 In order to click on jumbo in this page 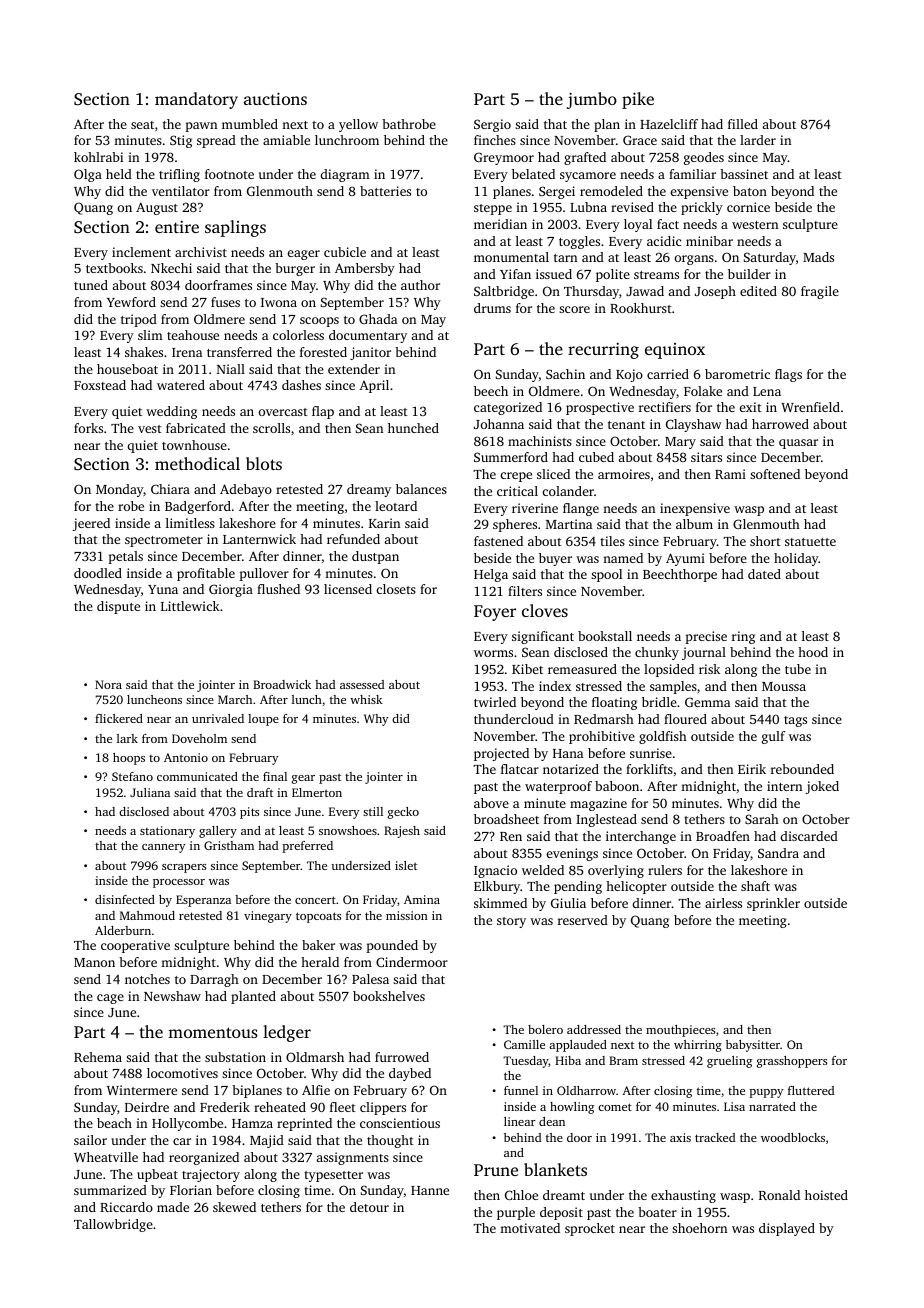, I will do `click(592, 100)`.
